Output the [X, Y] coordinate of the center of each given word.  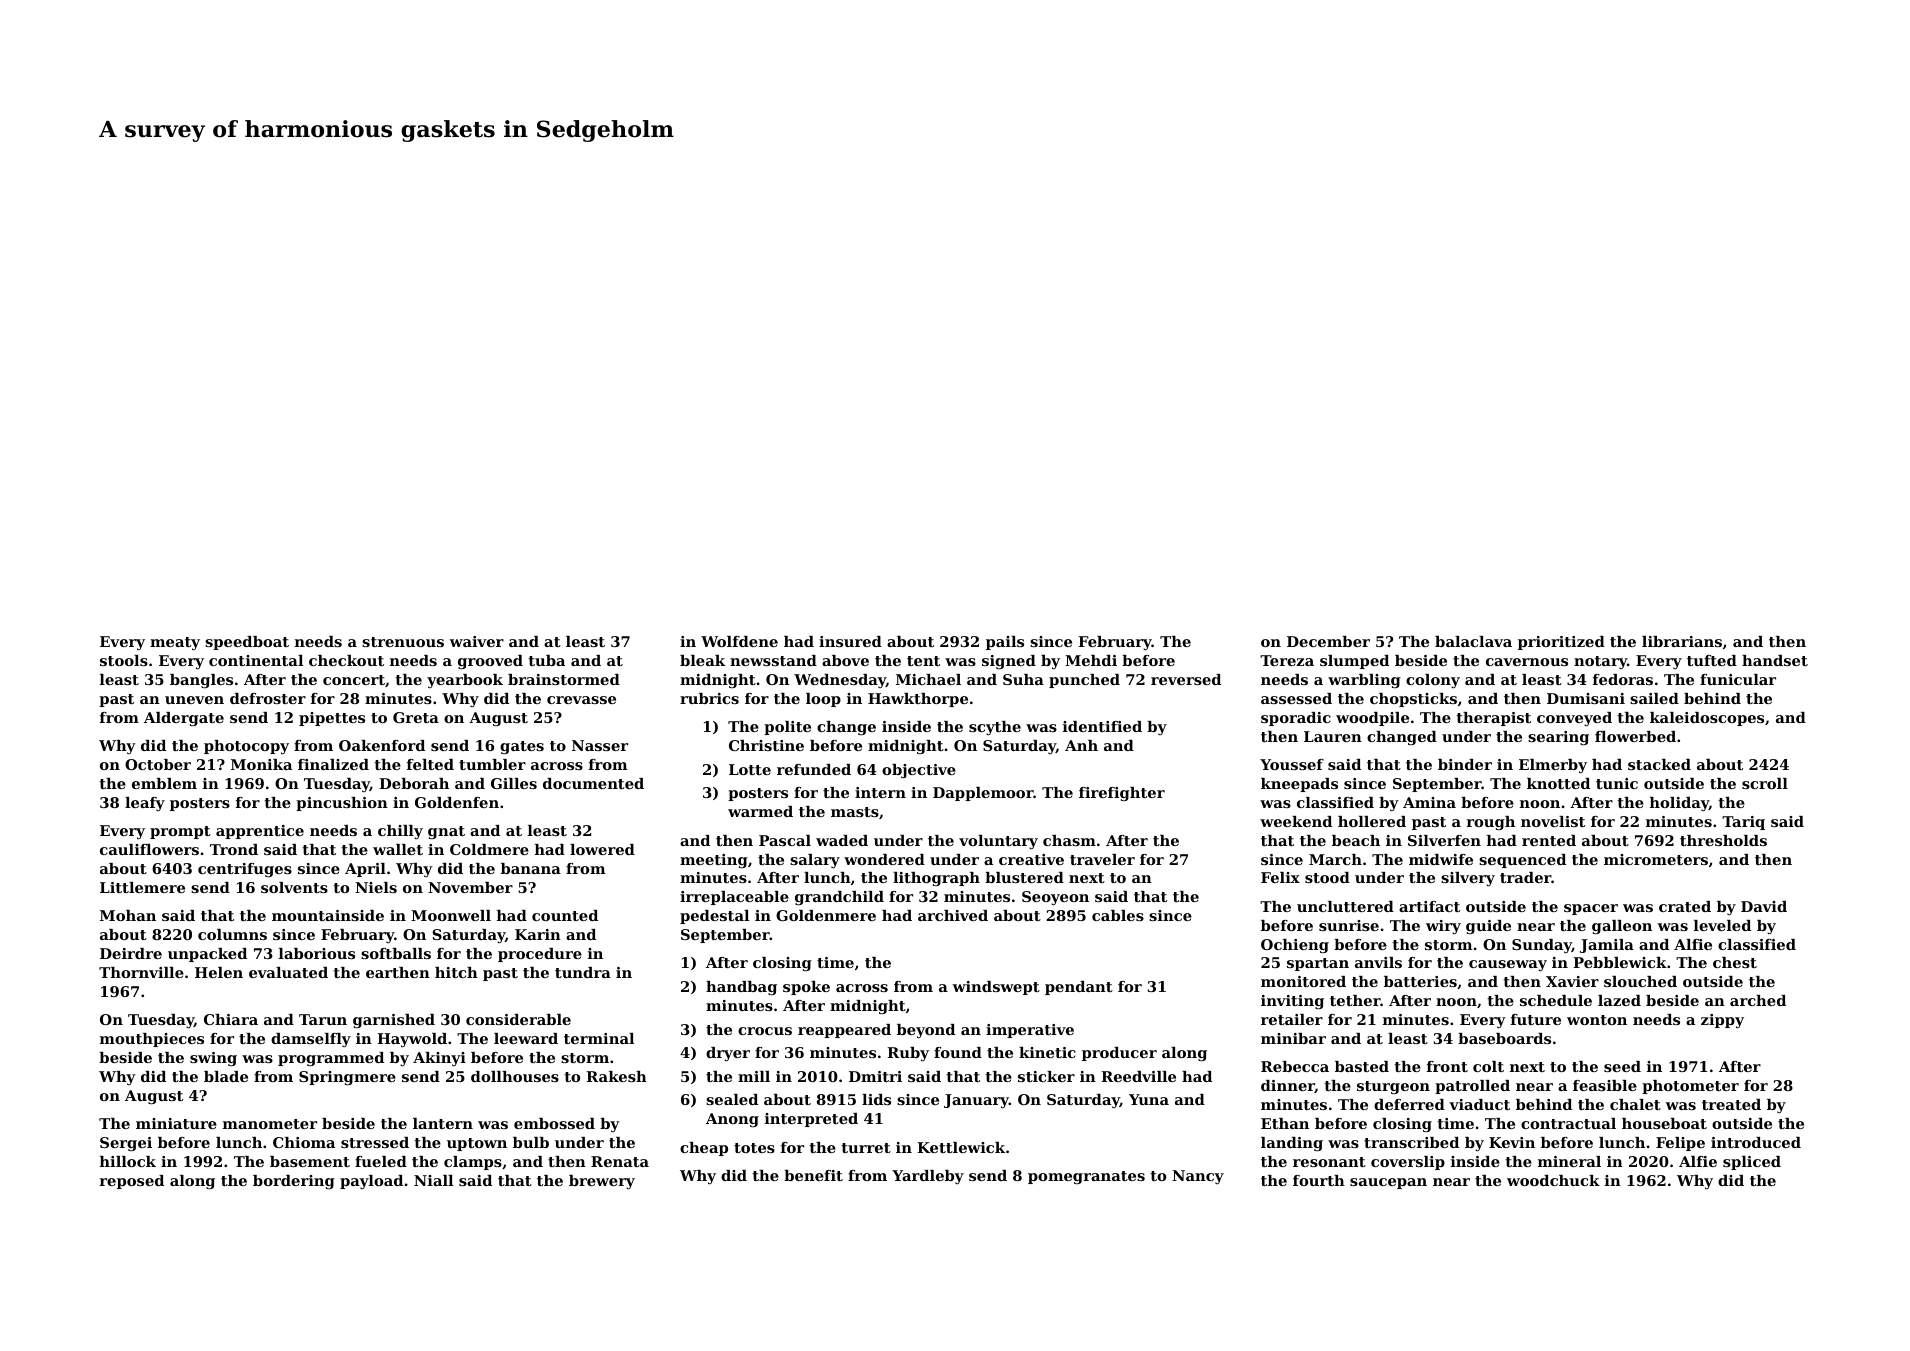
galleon [1622, 927]
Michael [928, 679]
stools [124, 660]
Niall [433, 1180]
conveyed [1574, 719]
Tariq [1743, 823]
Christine [766, 745]
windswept [996, 988]
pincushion [342, 804]
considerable [518, 1019]
